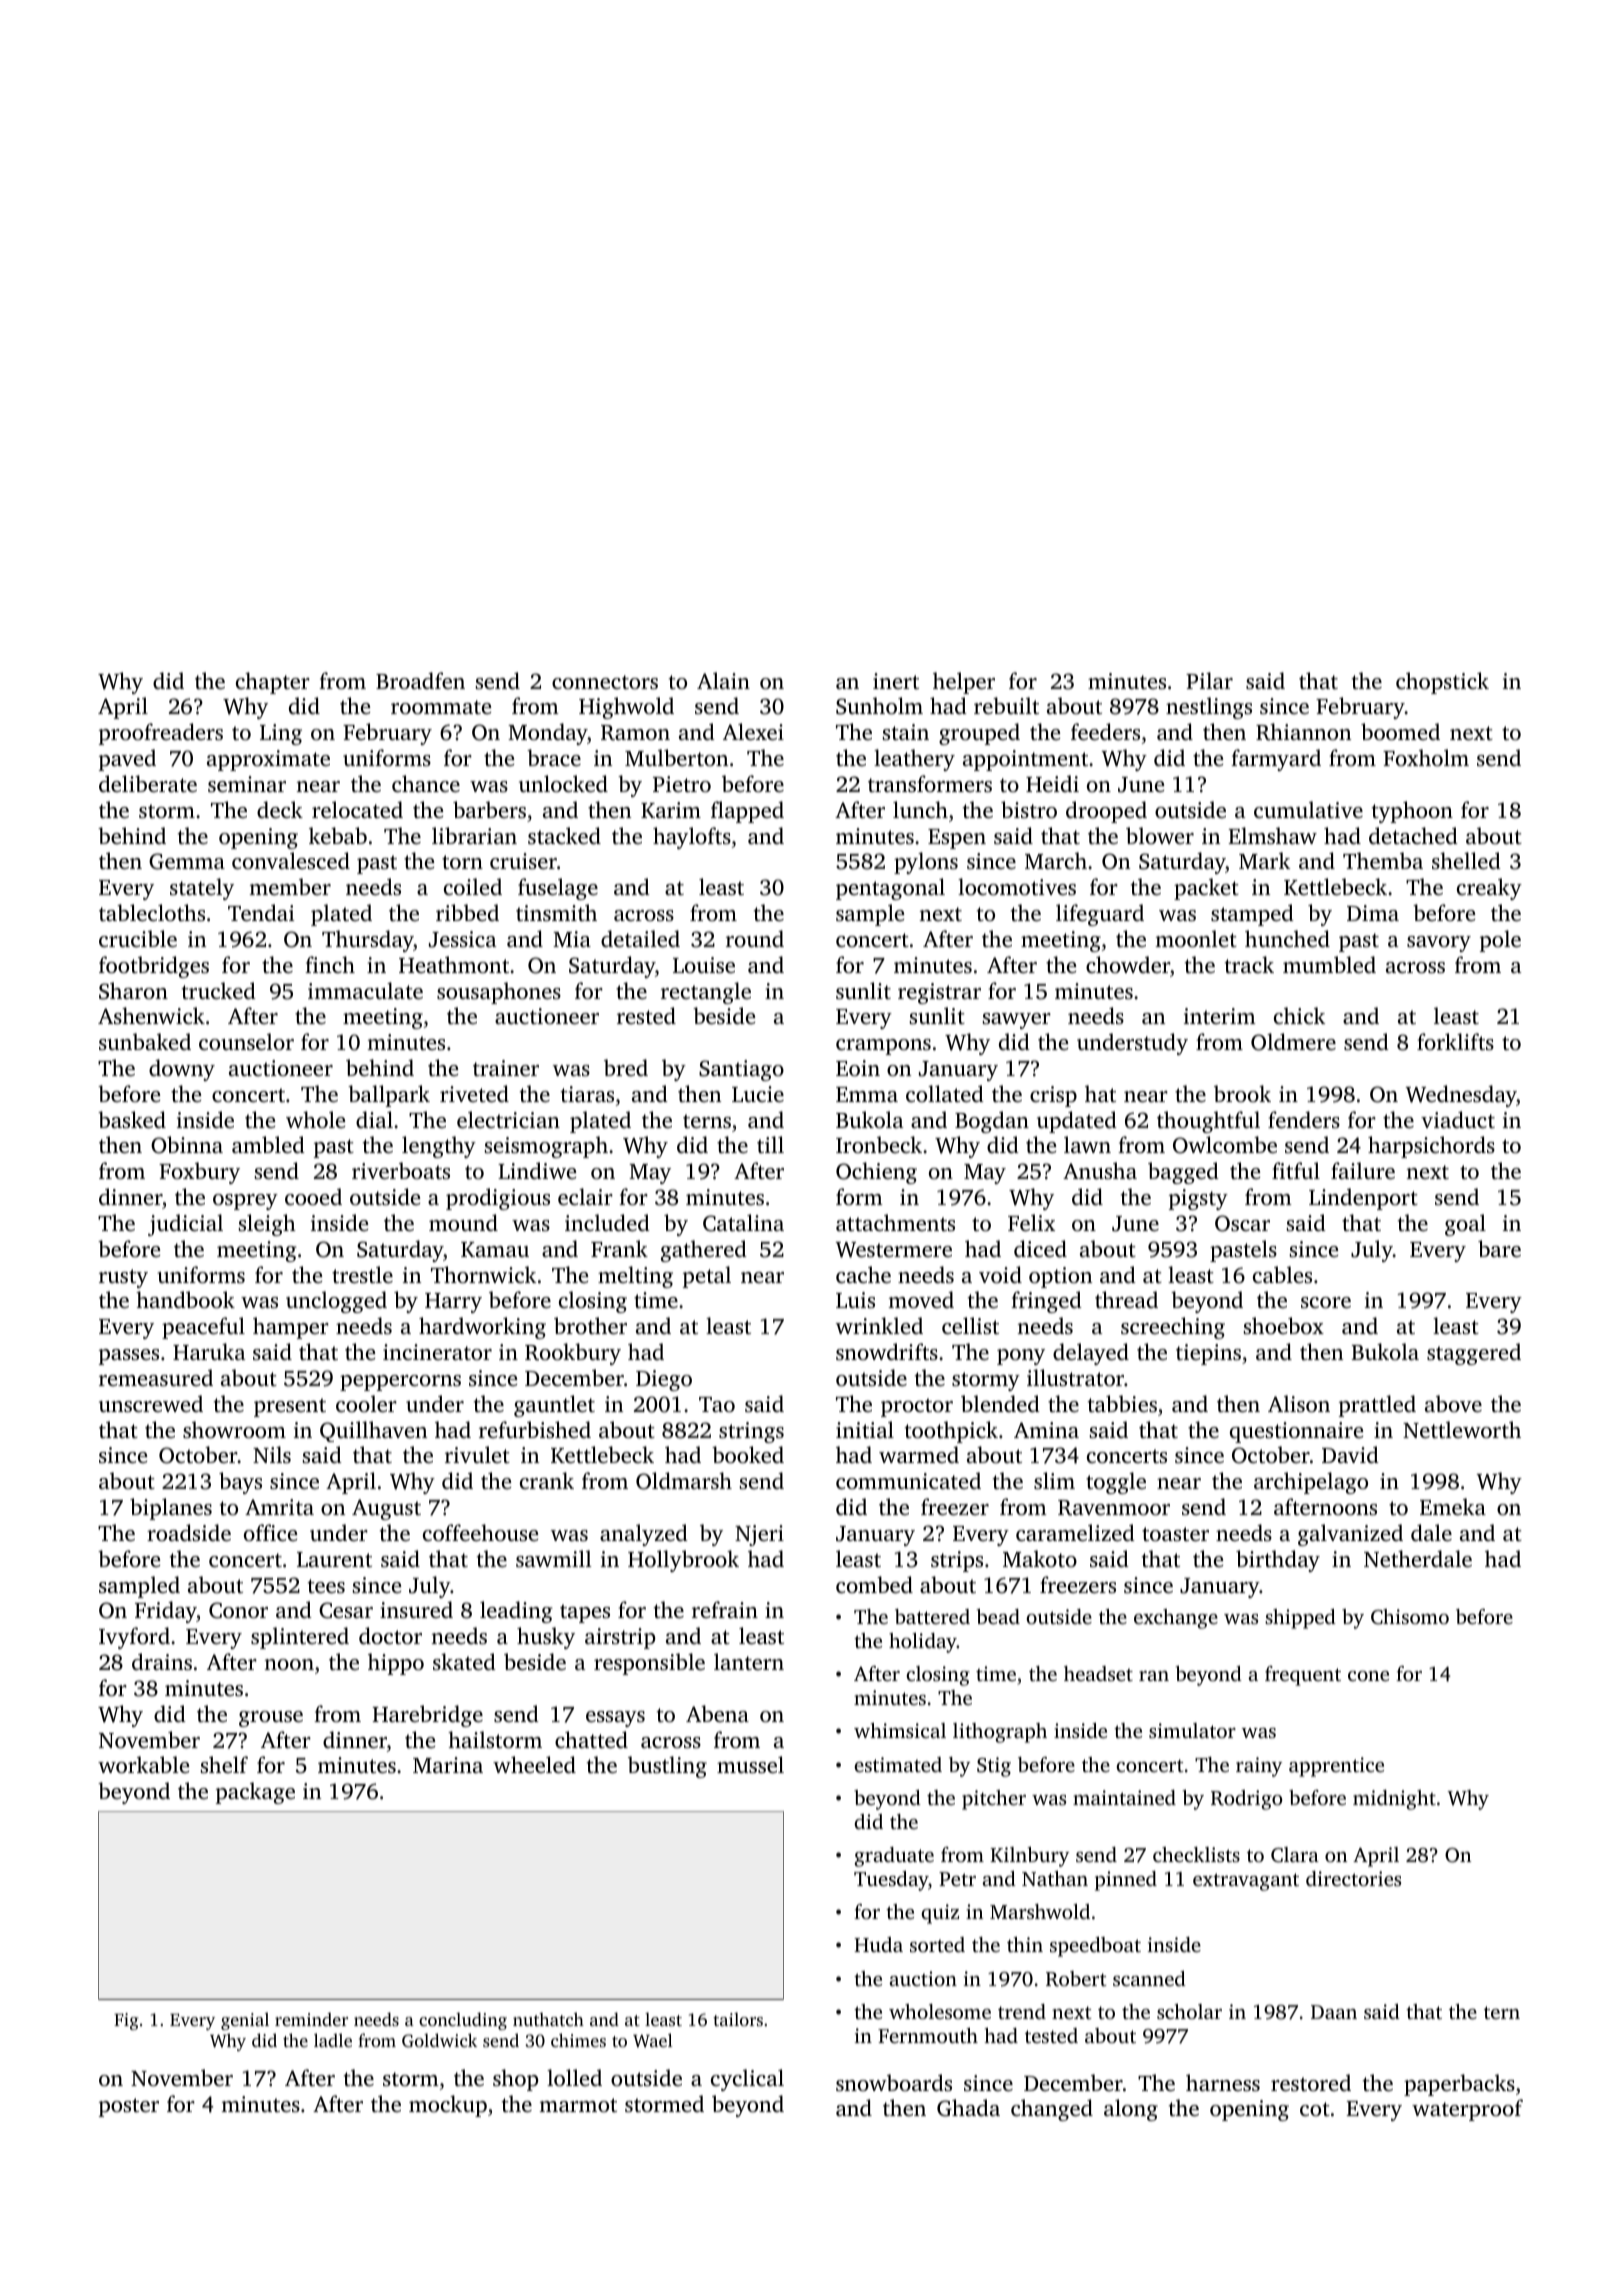 This page has width=1620, height=2292. What do you see at coordinates (1465, 1225) in the page?
I see `goal` at bounding box center [1465, 1225].
